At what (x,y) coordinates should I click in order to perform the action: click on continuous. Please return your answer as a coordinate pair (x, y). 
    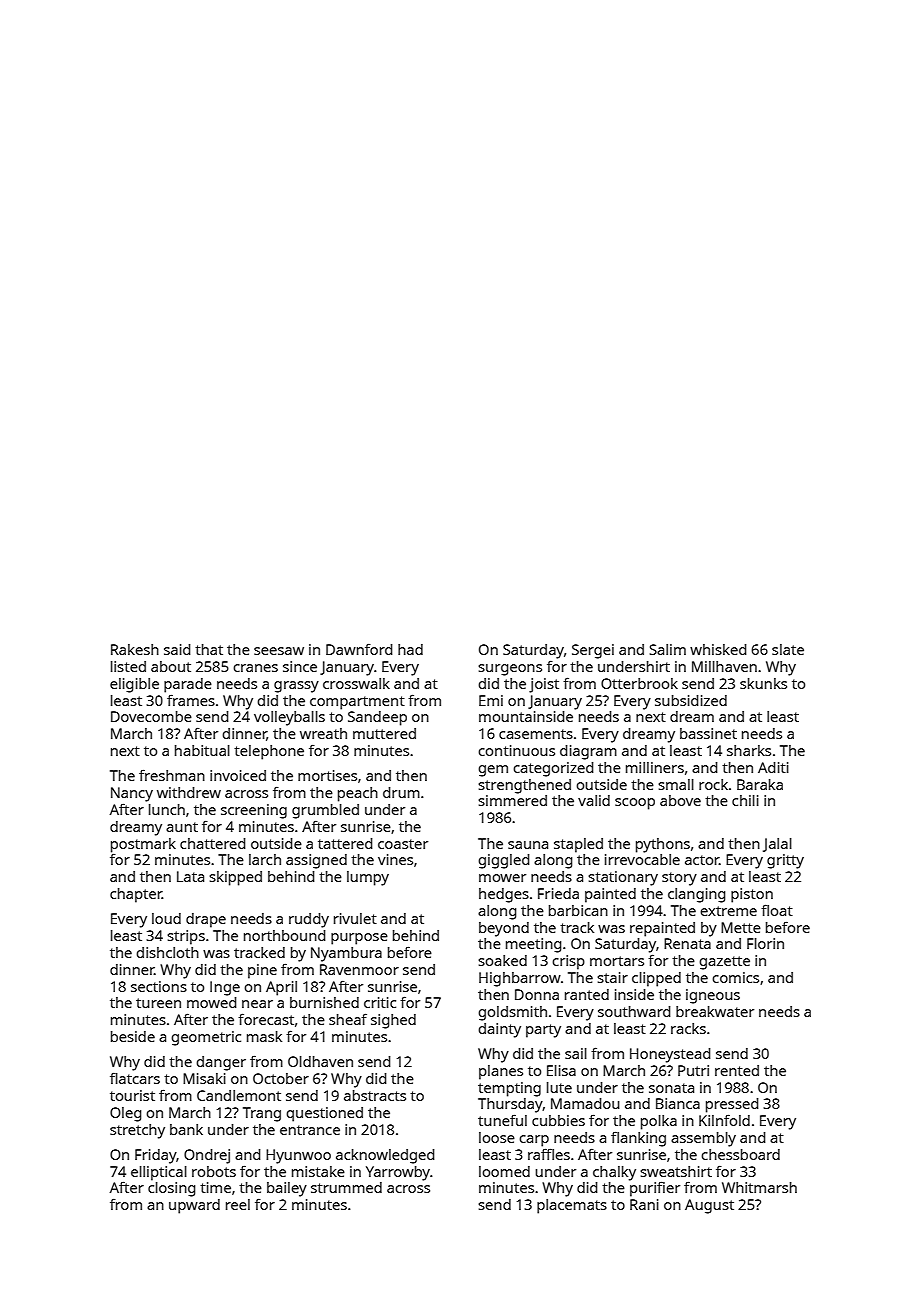
    Looking at the image, I should click on (516, 750).
